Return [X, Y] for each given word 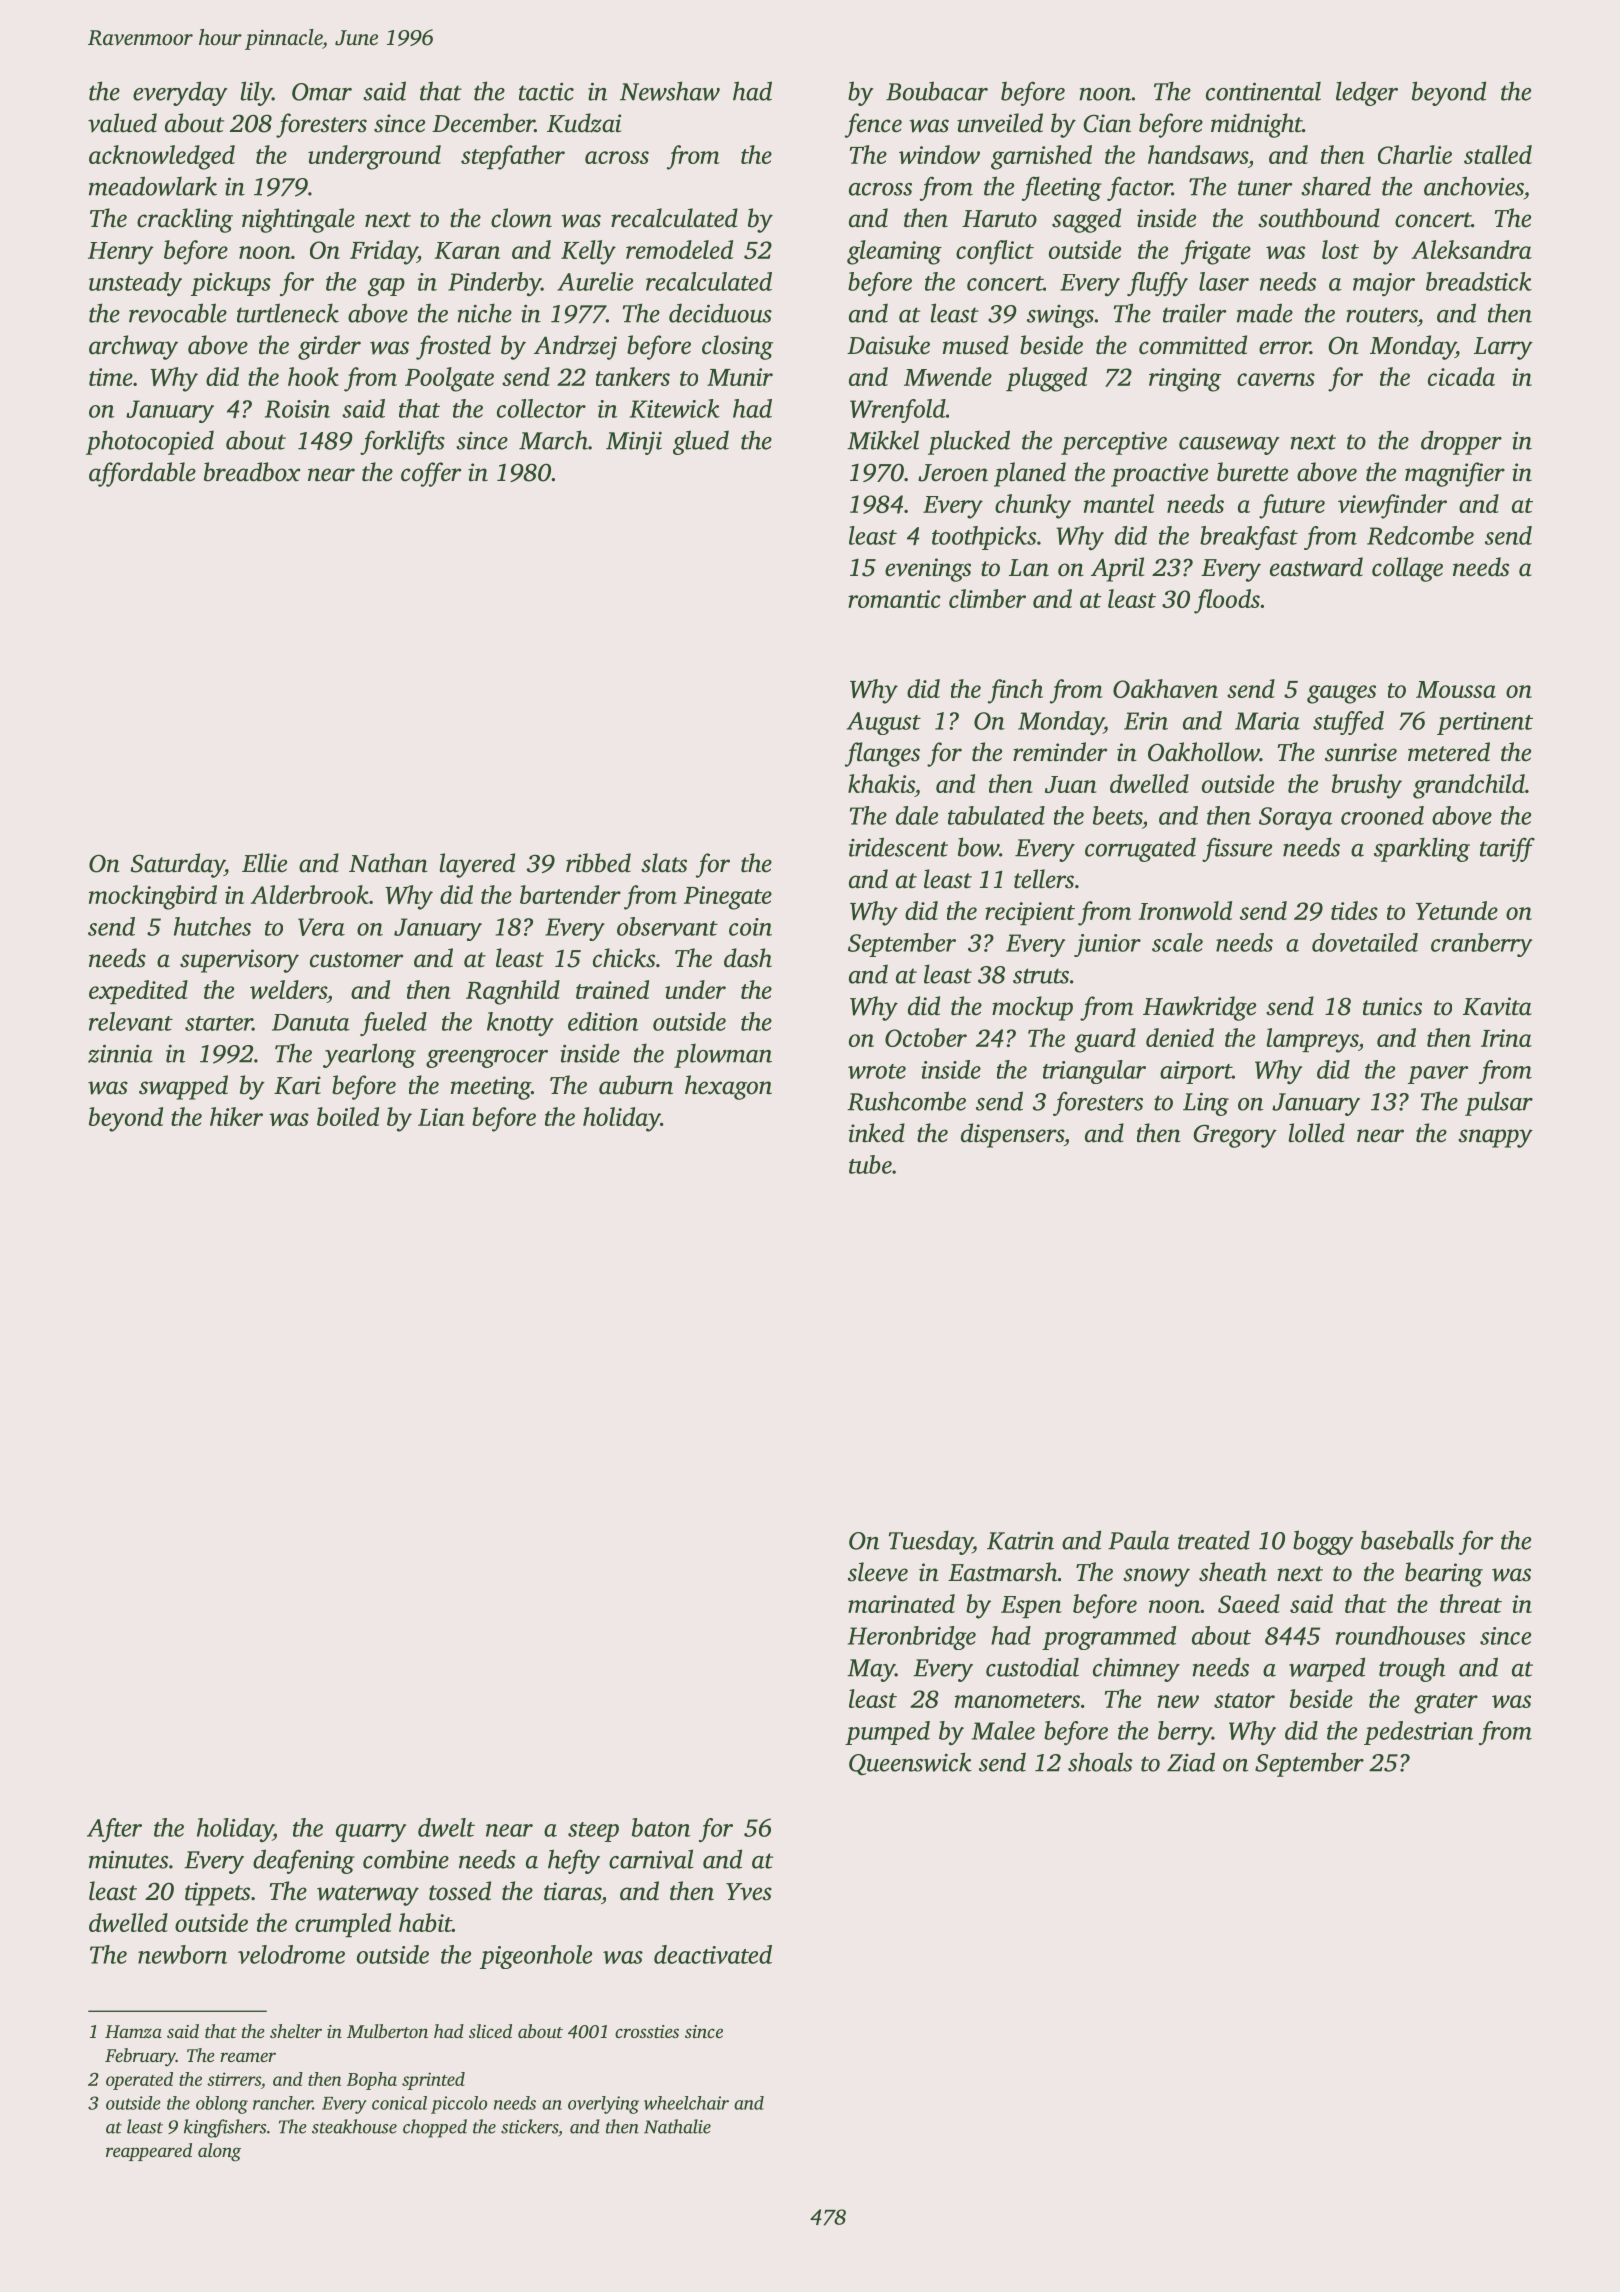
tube [870, 1164]
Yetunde [1457, 910]
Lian [441, 1117]
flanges [882, 754]
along [219, 2152]
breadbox [252, 472]
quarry [371, 1833]
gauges [1341, 694]
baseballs [1407, 1540]
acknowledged [162, 157]
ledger [1367, 93]
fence [873, 125]
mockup [1032, 1008]
